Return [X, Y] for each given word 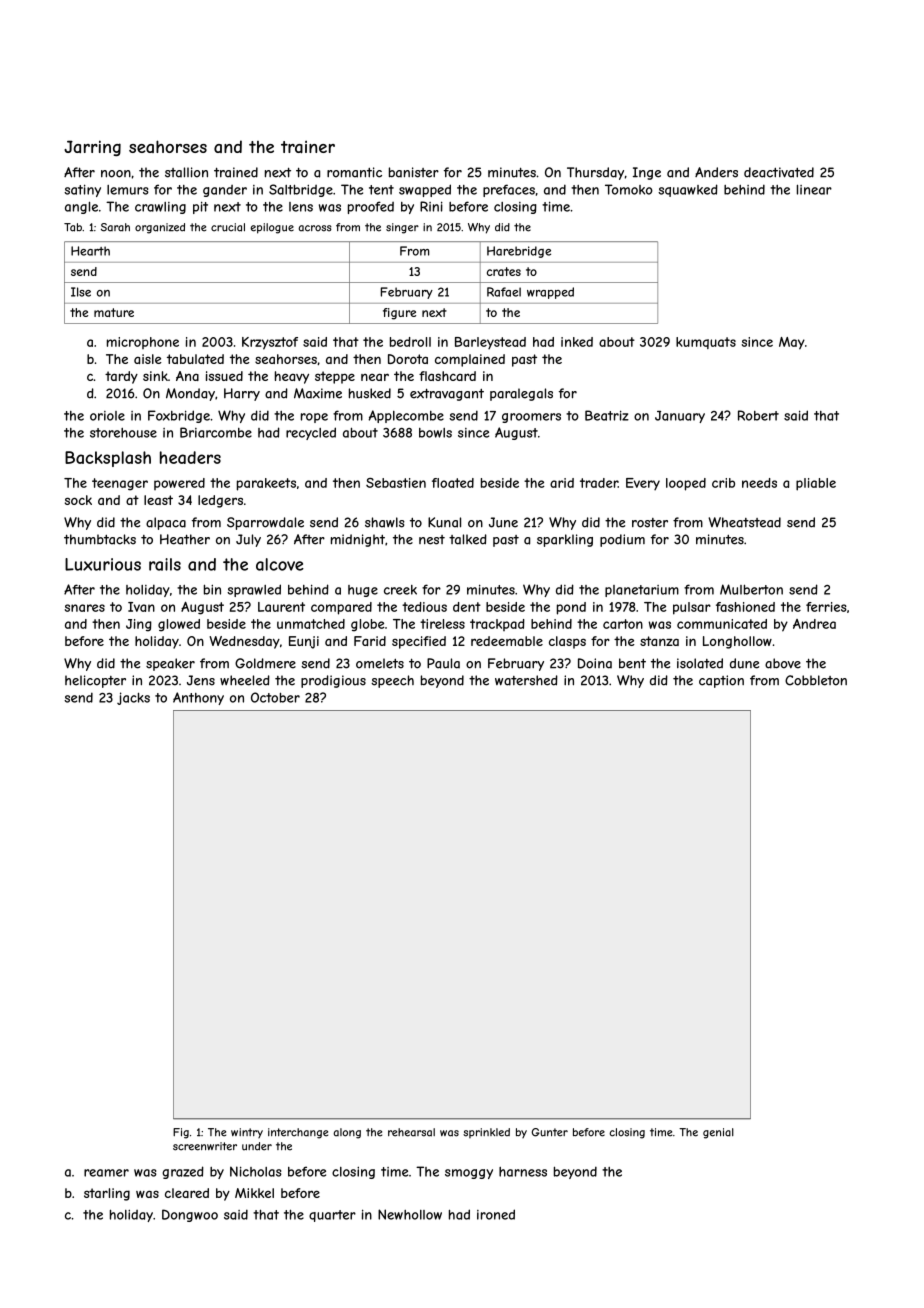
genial [718, 1133]
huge [363, 591]
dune [744, 663]
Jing [139, 625]
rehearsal [411, 1132]
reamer [106, 1173]
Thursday [595, 173]
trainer [308, 146]
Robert [758, 415]
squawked [688, 190]
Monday [190, 394]
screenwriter [205, 1146]
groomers [531, 418]
